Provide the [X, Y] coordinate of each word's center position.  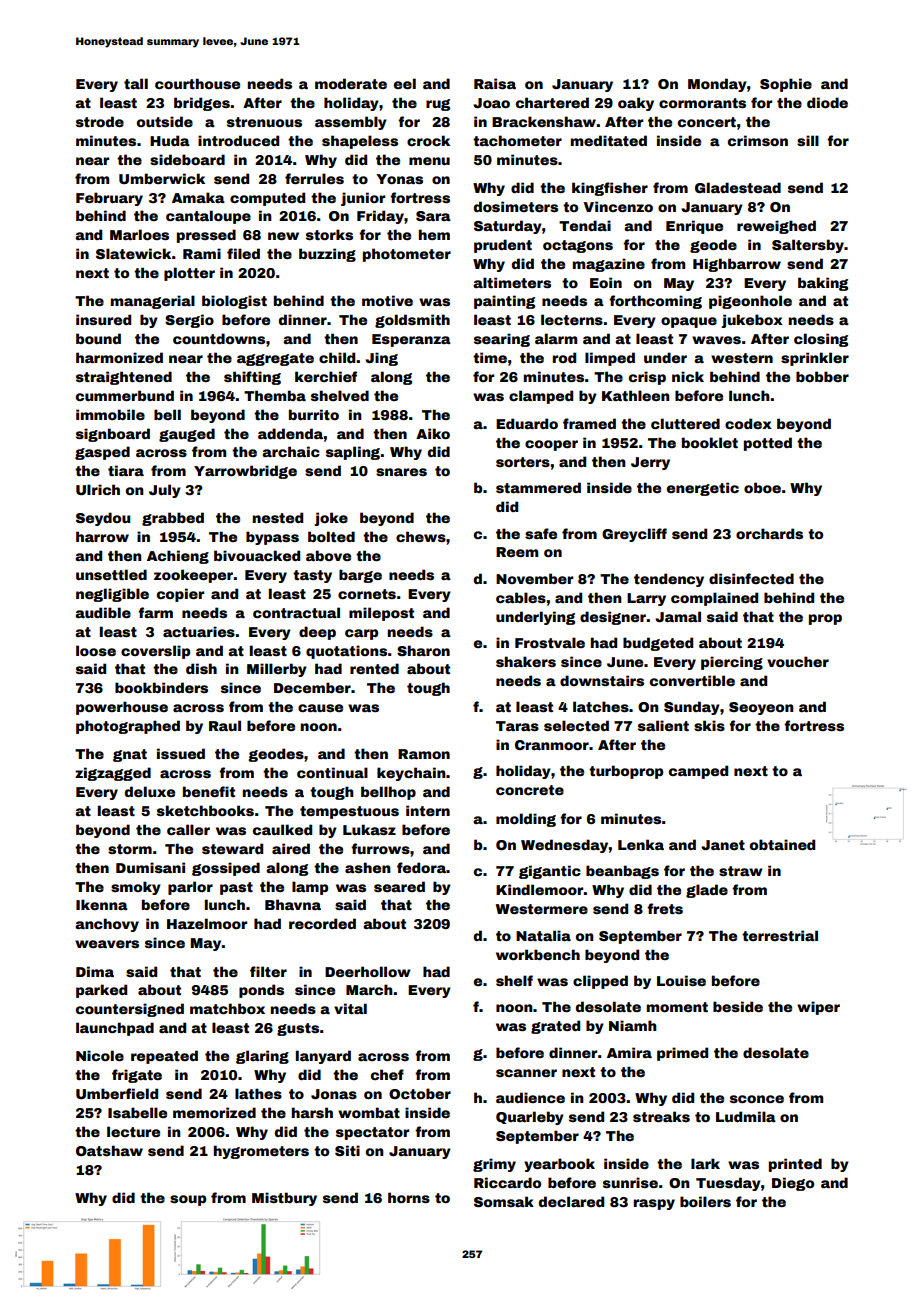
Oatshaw [109, 1150]
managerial [153, 302]
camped [698, 772]
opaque [689, 322]
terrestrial [780, 935]
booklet [710, 442]
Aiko [433, 433]
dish [201, 668]
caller [188, 829]
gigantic [550, 872]
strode [100, 121]
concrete [530, 790]
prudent [503, 246]
